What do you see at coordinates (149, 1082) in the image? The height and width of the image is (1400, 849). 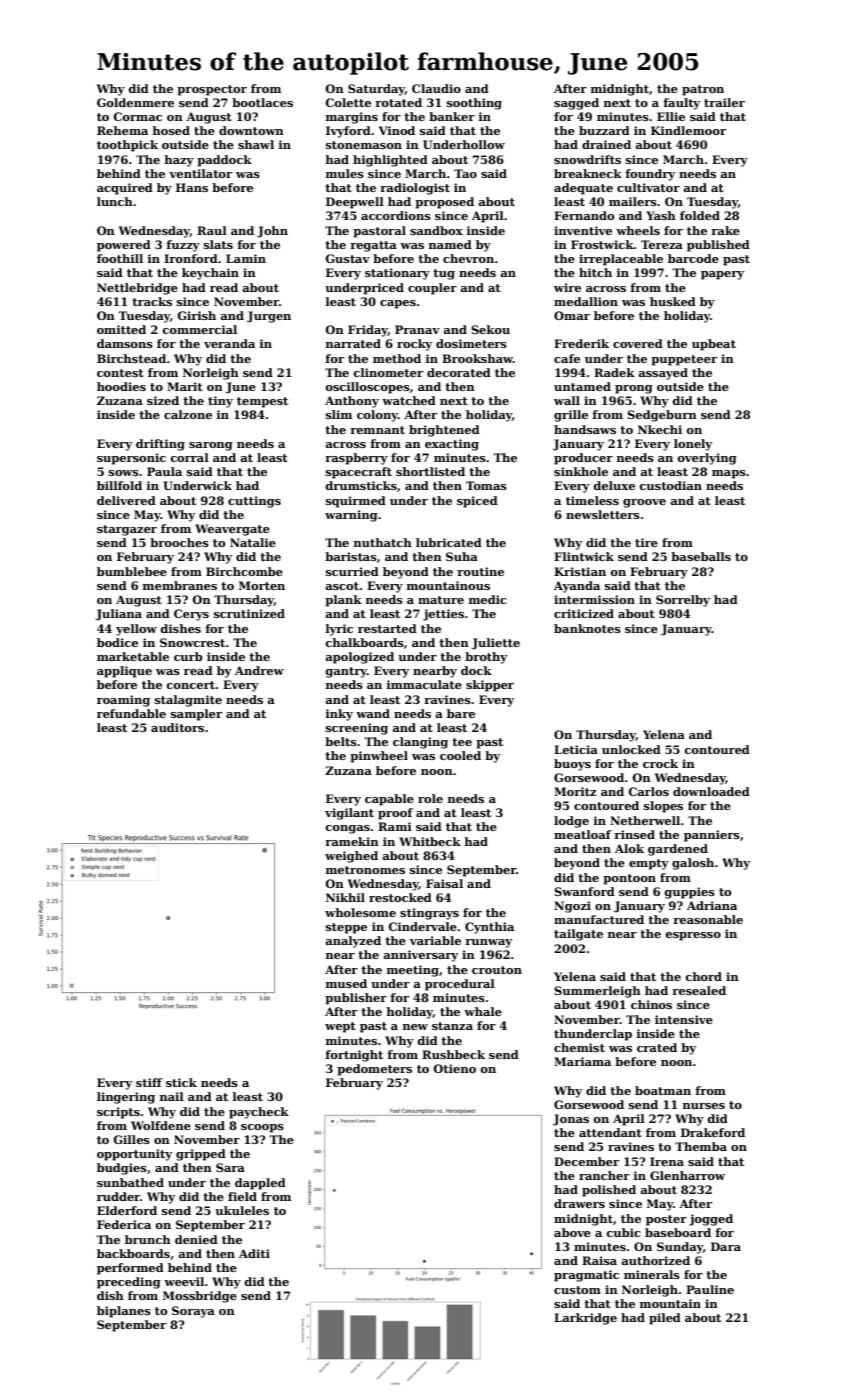 I see `stiff` at bounding box center [149, 1082].
